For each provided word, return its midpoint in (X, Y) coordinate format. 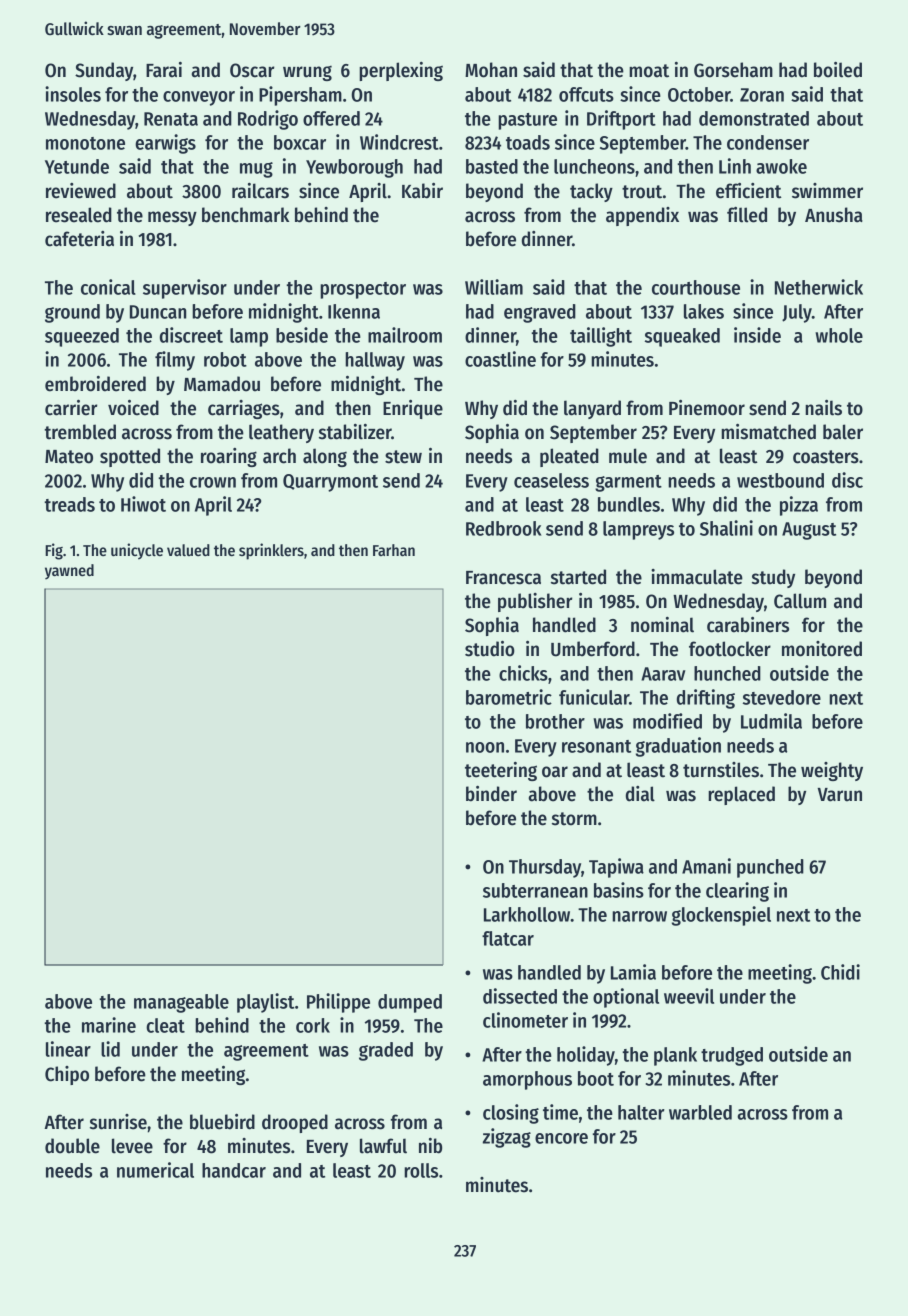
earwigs (165, 144)
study (773, 578)
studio (490, 649)
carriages (244, 409)
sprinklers (271, 551)
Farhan (394, 550)
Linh (735, 166)
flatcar (508, 938)
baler (843, 432)
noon (485, 747)
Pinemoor (707, 408)
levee (132, 1146)
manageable (181, 1003)
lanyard (592, 409)
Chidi (840, 972)
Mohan (491, 70)
